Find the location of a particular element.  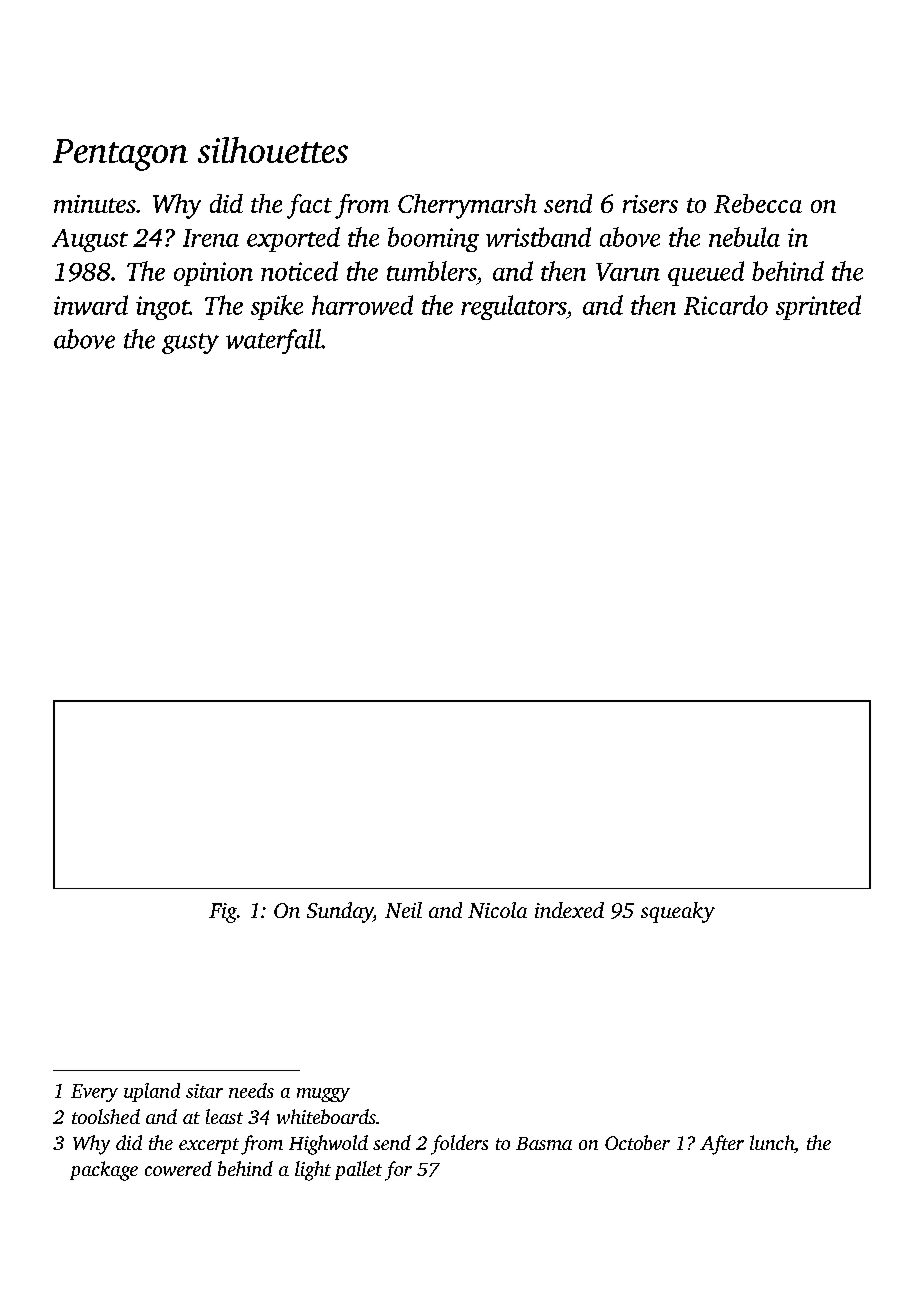

package is located at coordinates (104, 1171).
